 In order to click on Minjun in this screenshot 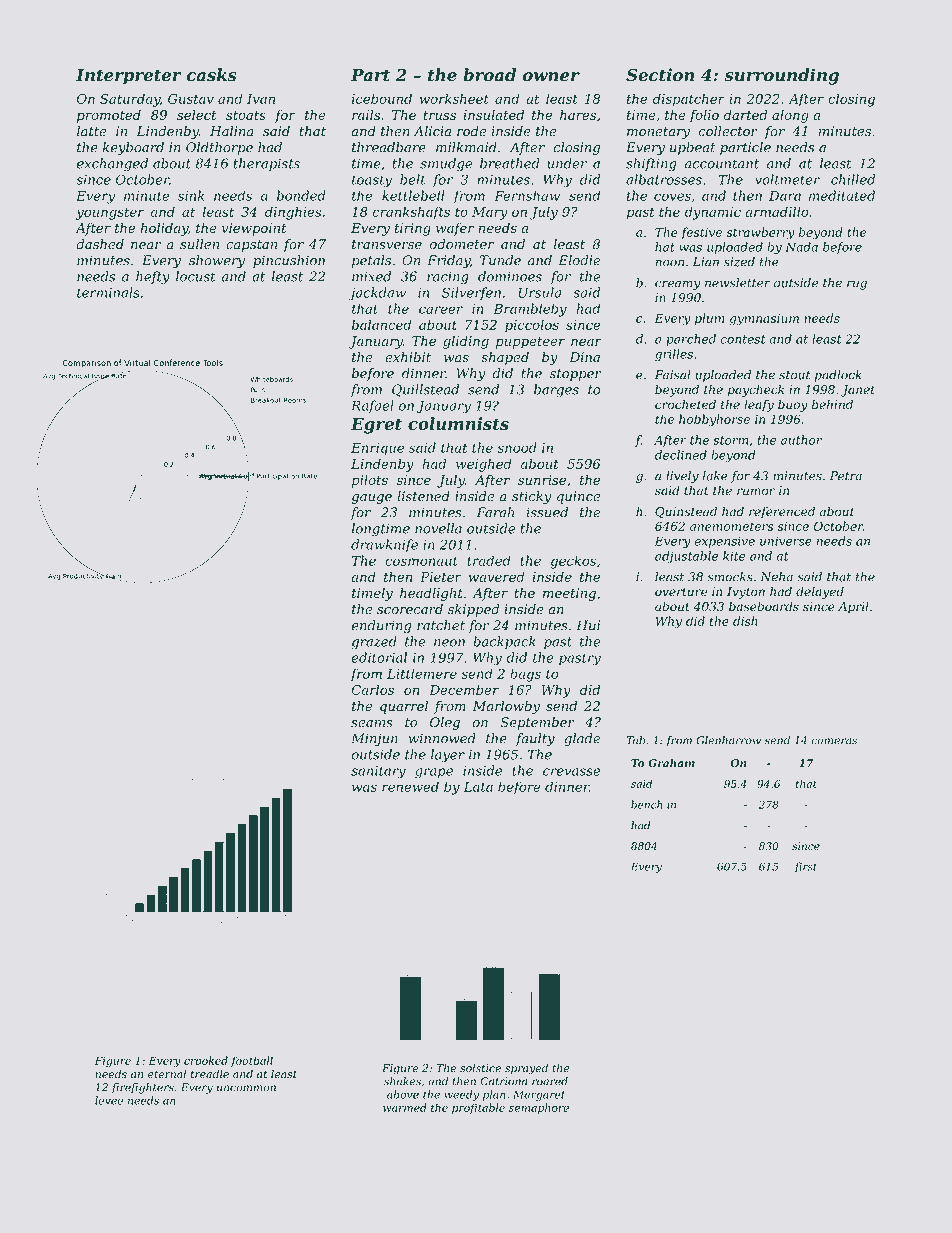, I will do `click(374, 739)`.
